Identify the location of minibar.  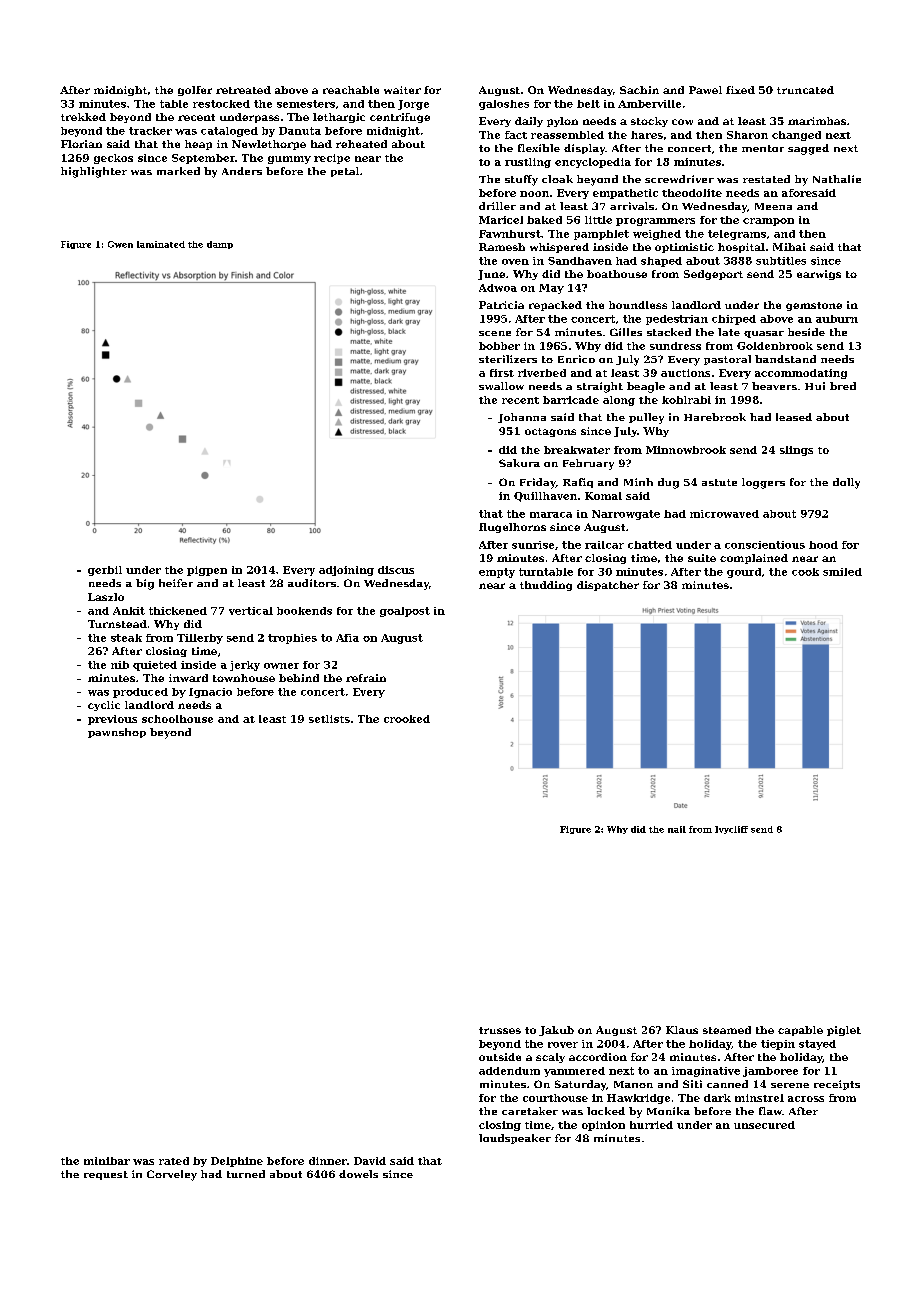
(107, 1161).
